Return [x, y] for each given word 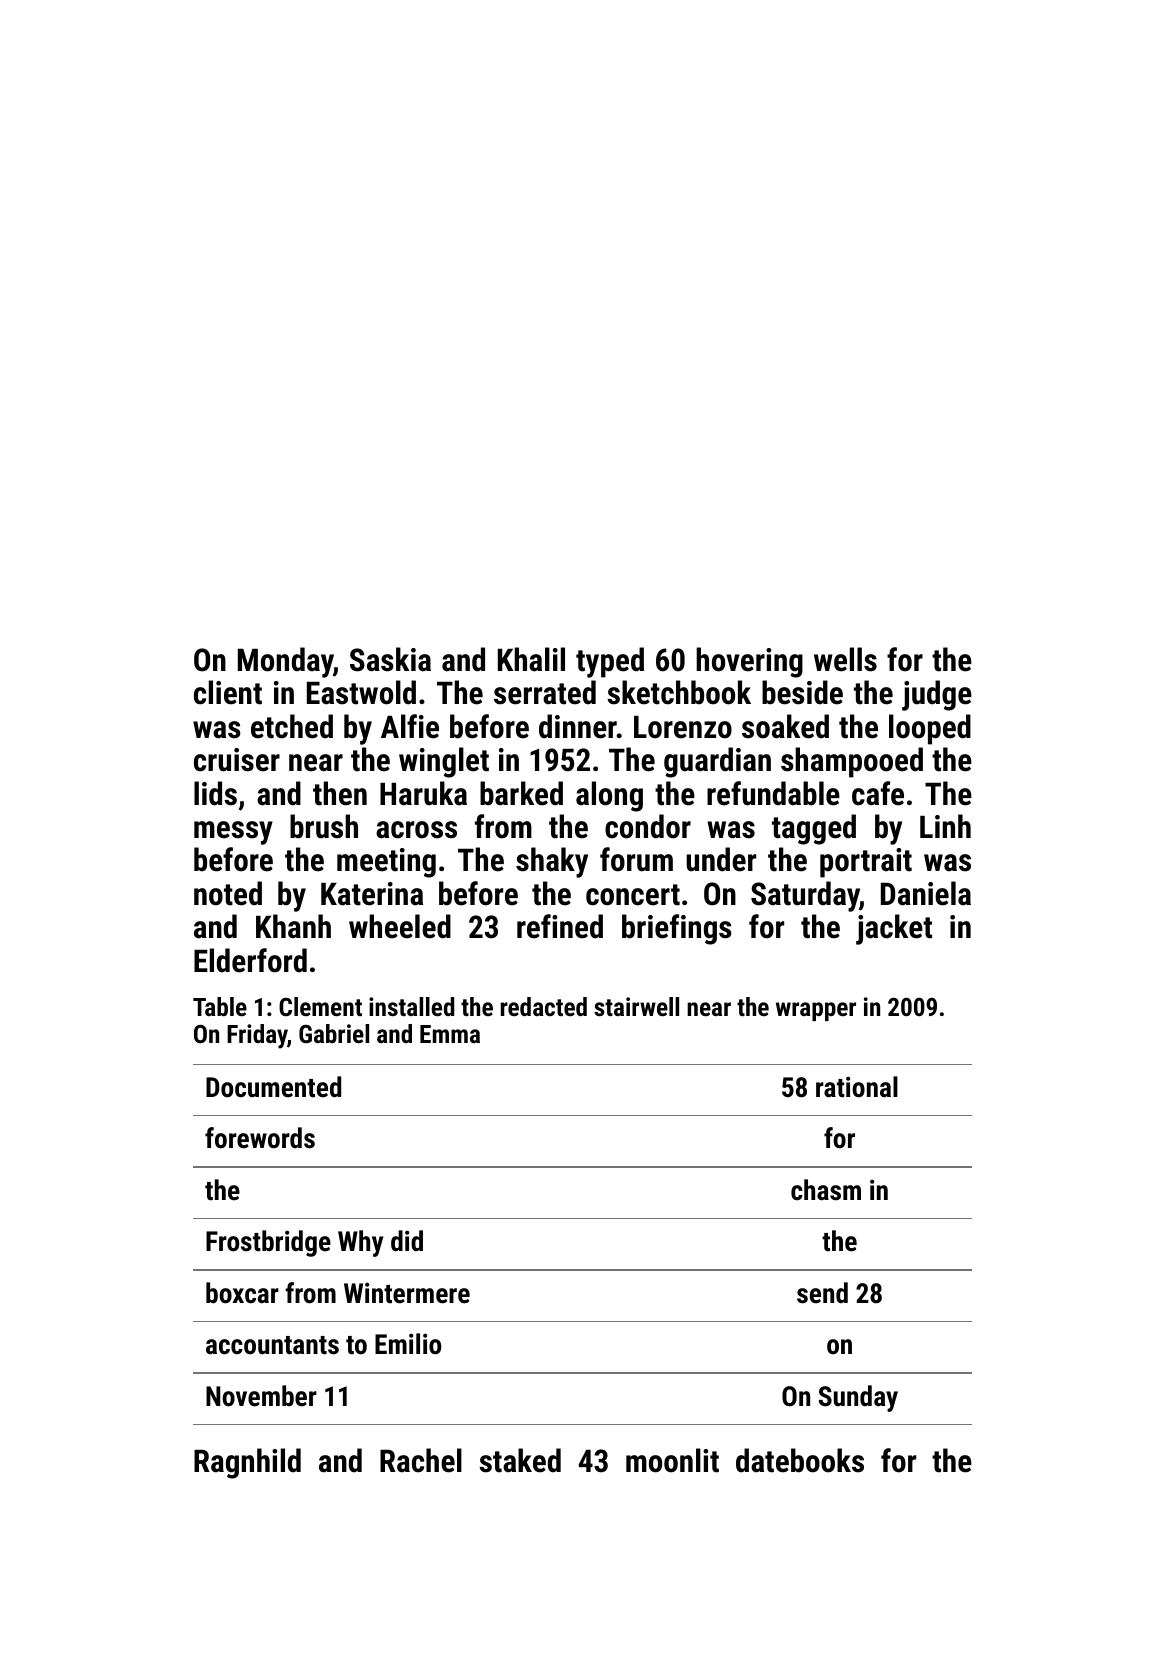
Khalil [531, 659]
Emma [450, 1034]
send [822, 1293]
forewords [260, 1138]
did [407, 1241]
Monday [286, 662]
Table [220, 1006]
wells [845, 659]
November [261, 1396]
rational [857, 1087]
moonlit [672, 1460]
